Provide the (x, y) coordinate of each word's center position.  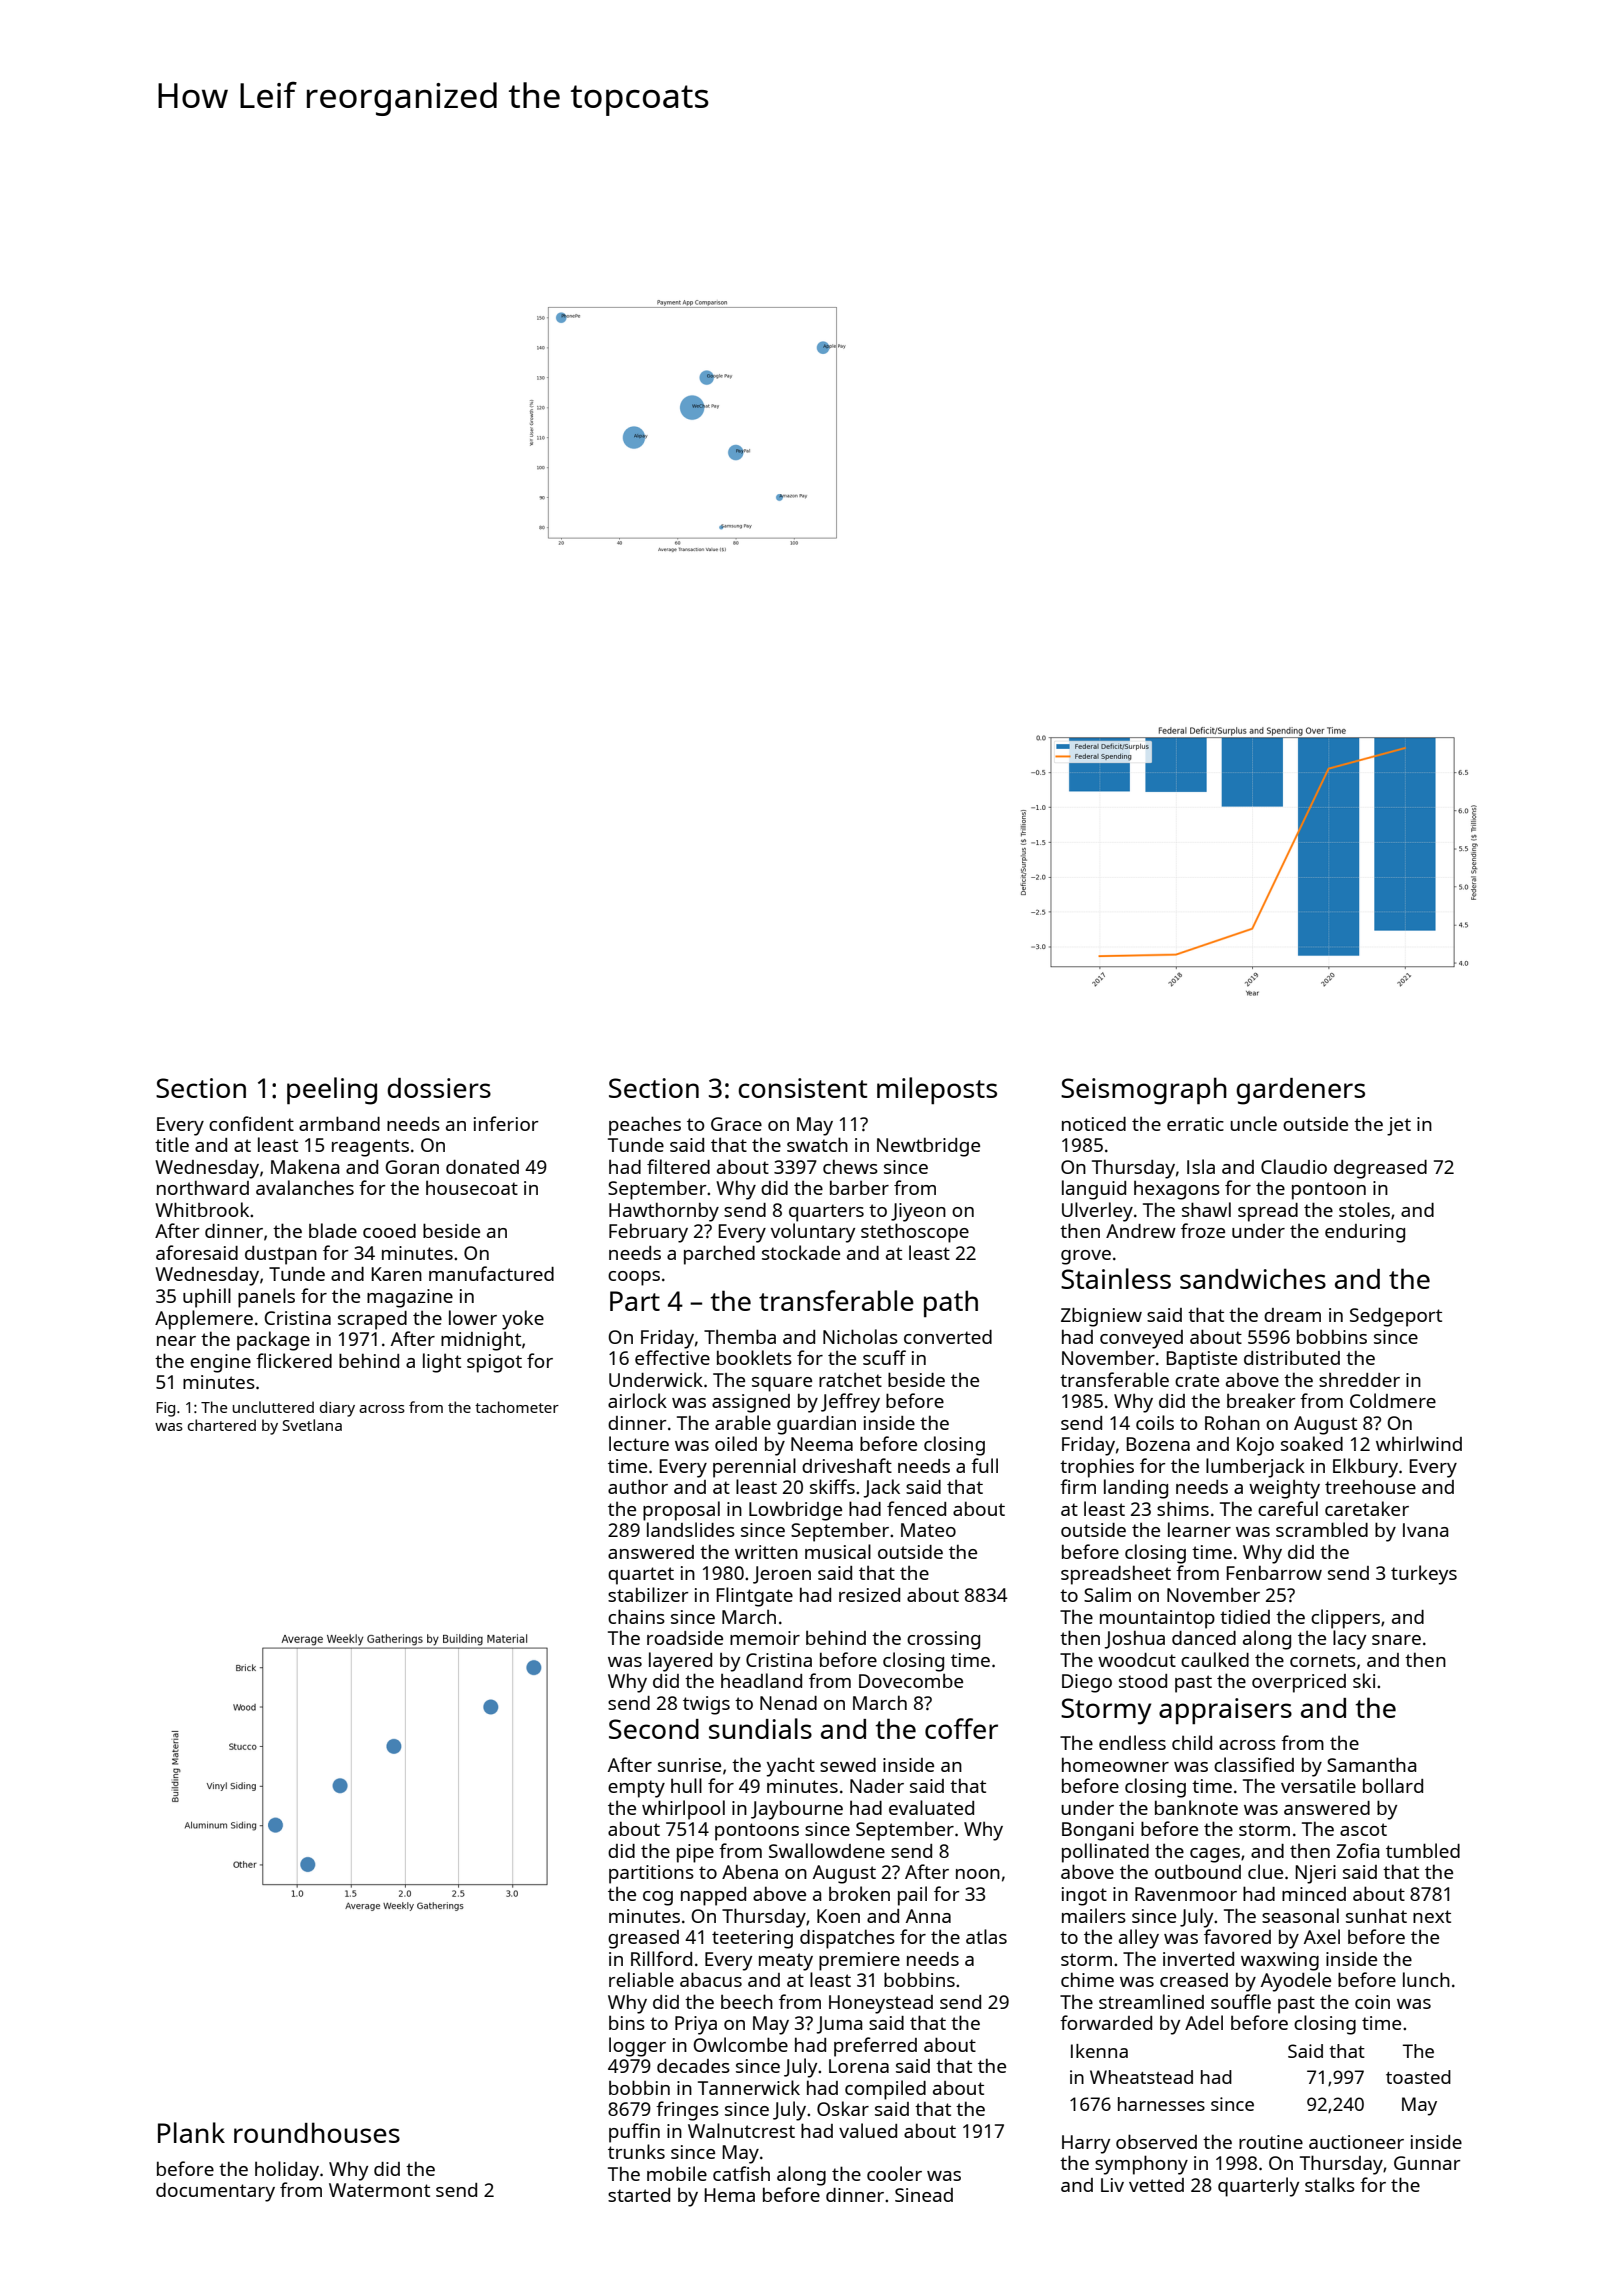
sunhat (1376, 1915)
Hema (729, 2195)
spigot (494, 1363)
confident (251, 1123)
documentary (215, 2192)
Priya (696, 2025)
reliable (641, 1979)
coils (1155, 1422)
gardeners (1300, 1091)
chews (850, 1166)
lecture (639, 1443)
